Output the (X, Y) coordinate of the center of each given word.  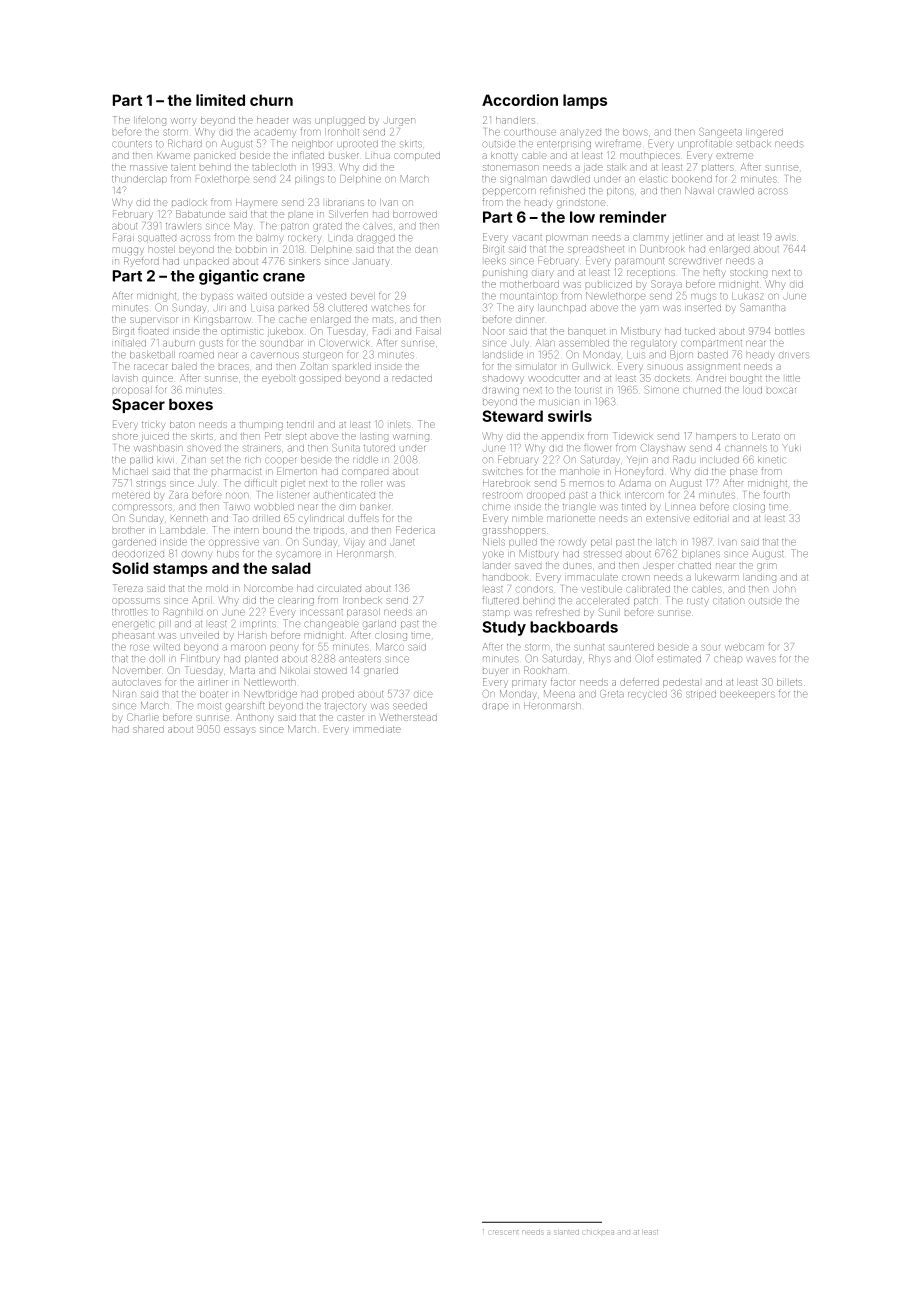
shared (148, 729)
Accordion (520, 100)
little (793, 378)
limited (220, 100)
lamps (585, 101)
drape (495, 706)
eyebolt (278, 378)
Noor (494, 331)
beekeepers (747, 694)
